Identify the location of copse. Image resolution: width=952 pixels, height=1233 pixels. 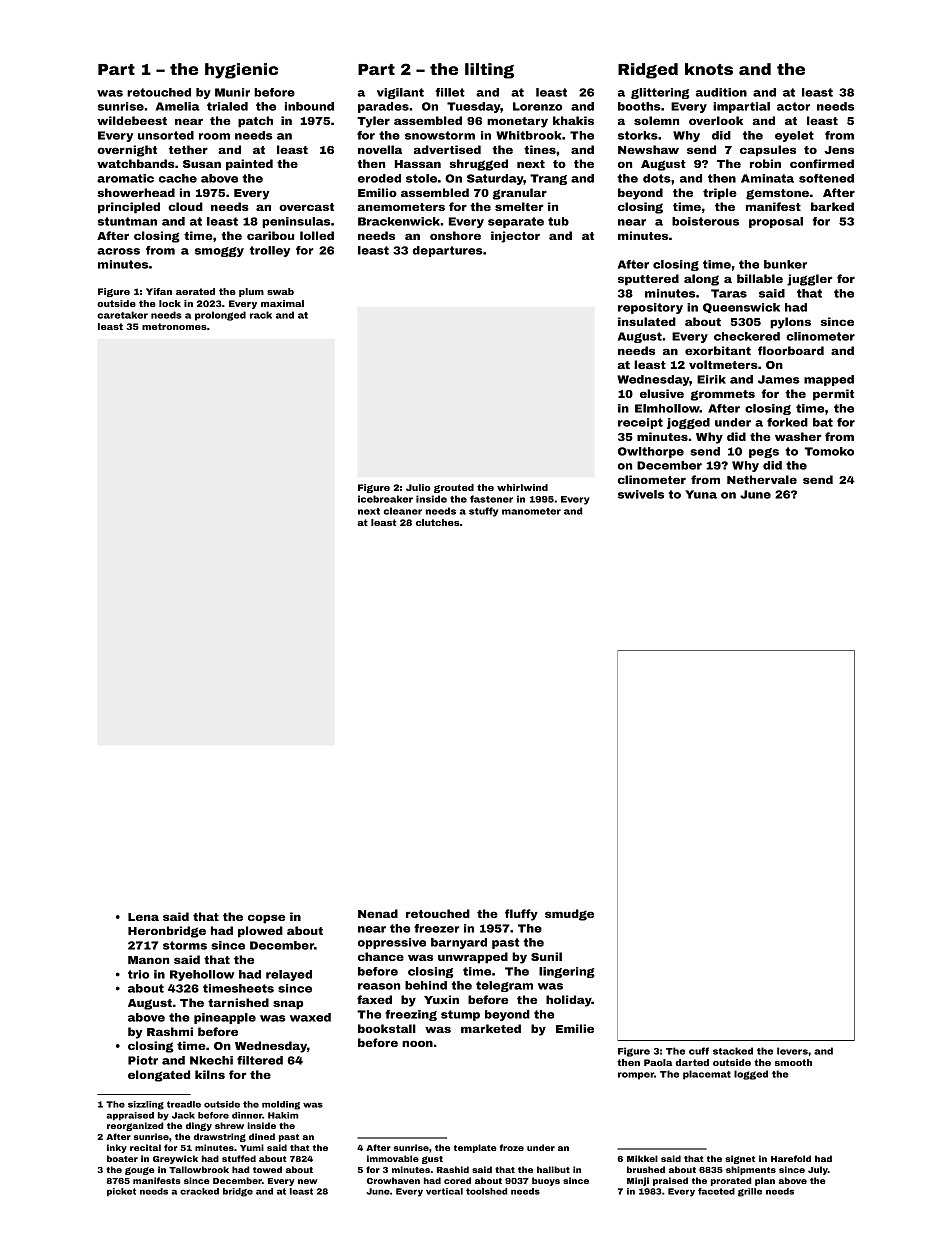
(266, 919).
